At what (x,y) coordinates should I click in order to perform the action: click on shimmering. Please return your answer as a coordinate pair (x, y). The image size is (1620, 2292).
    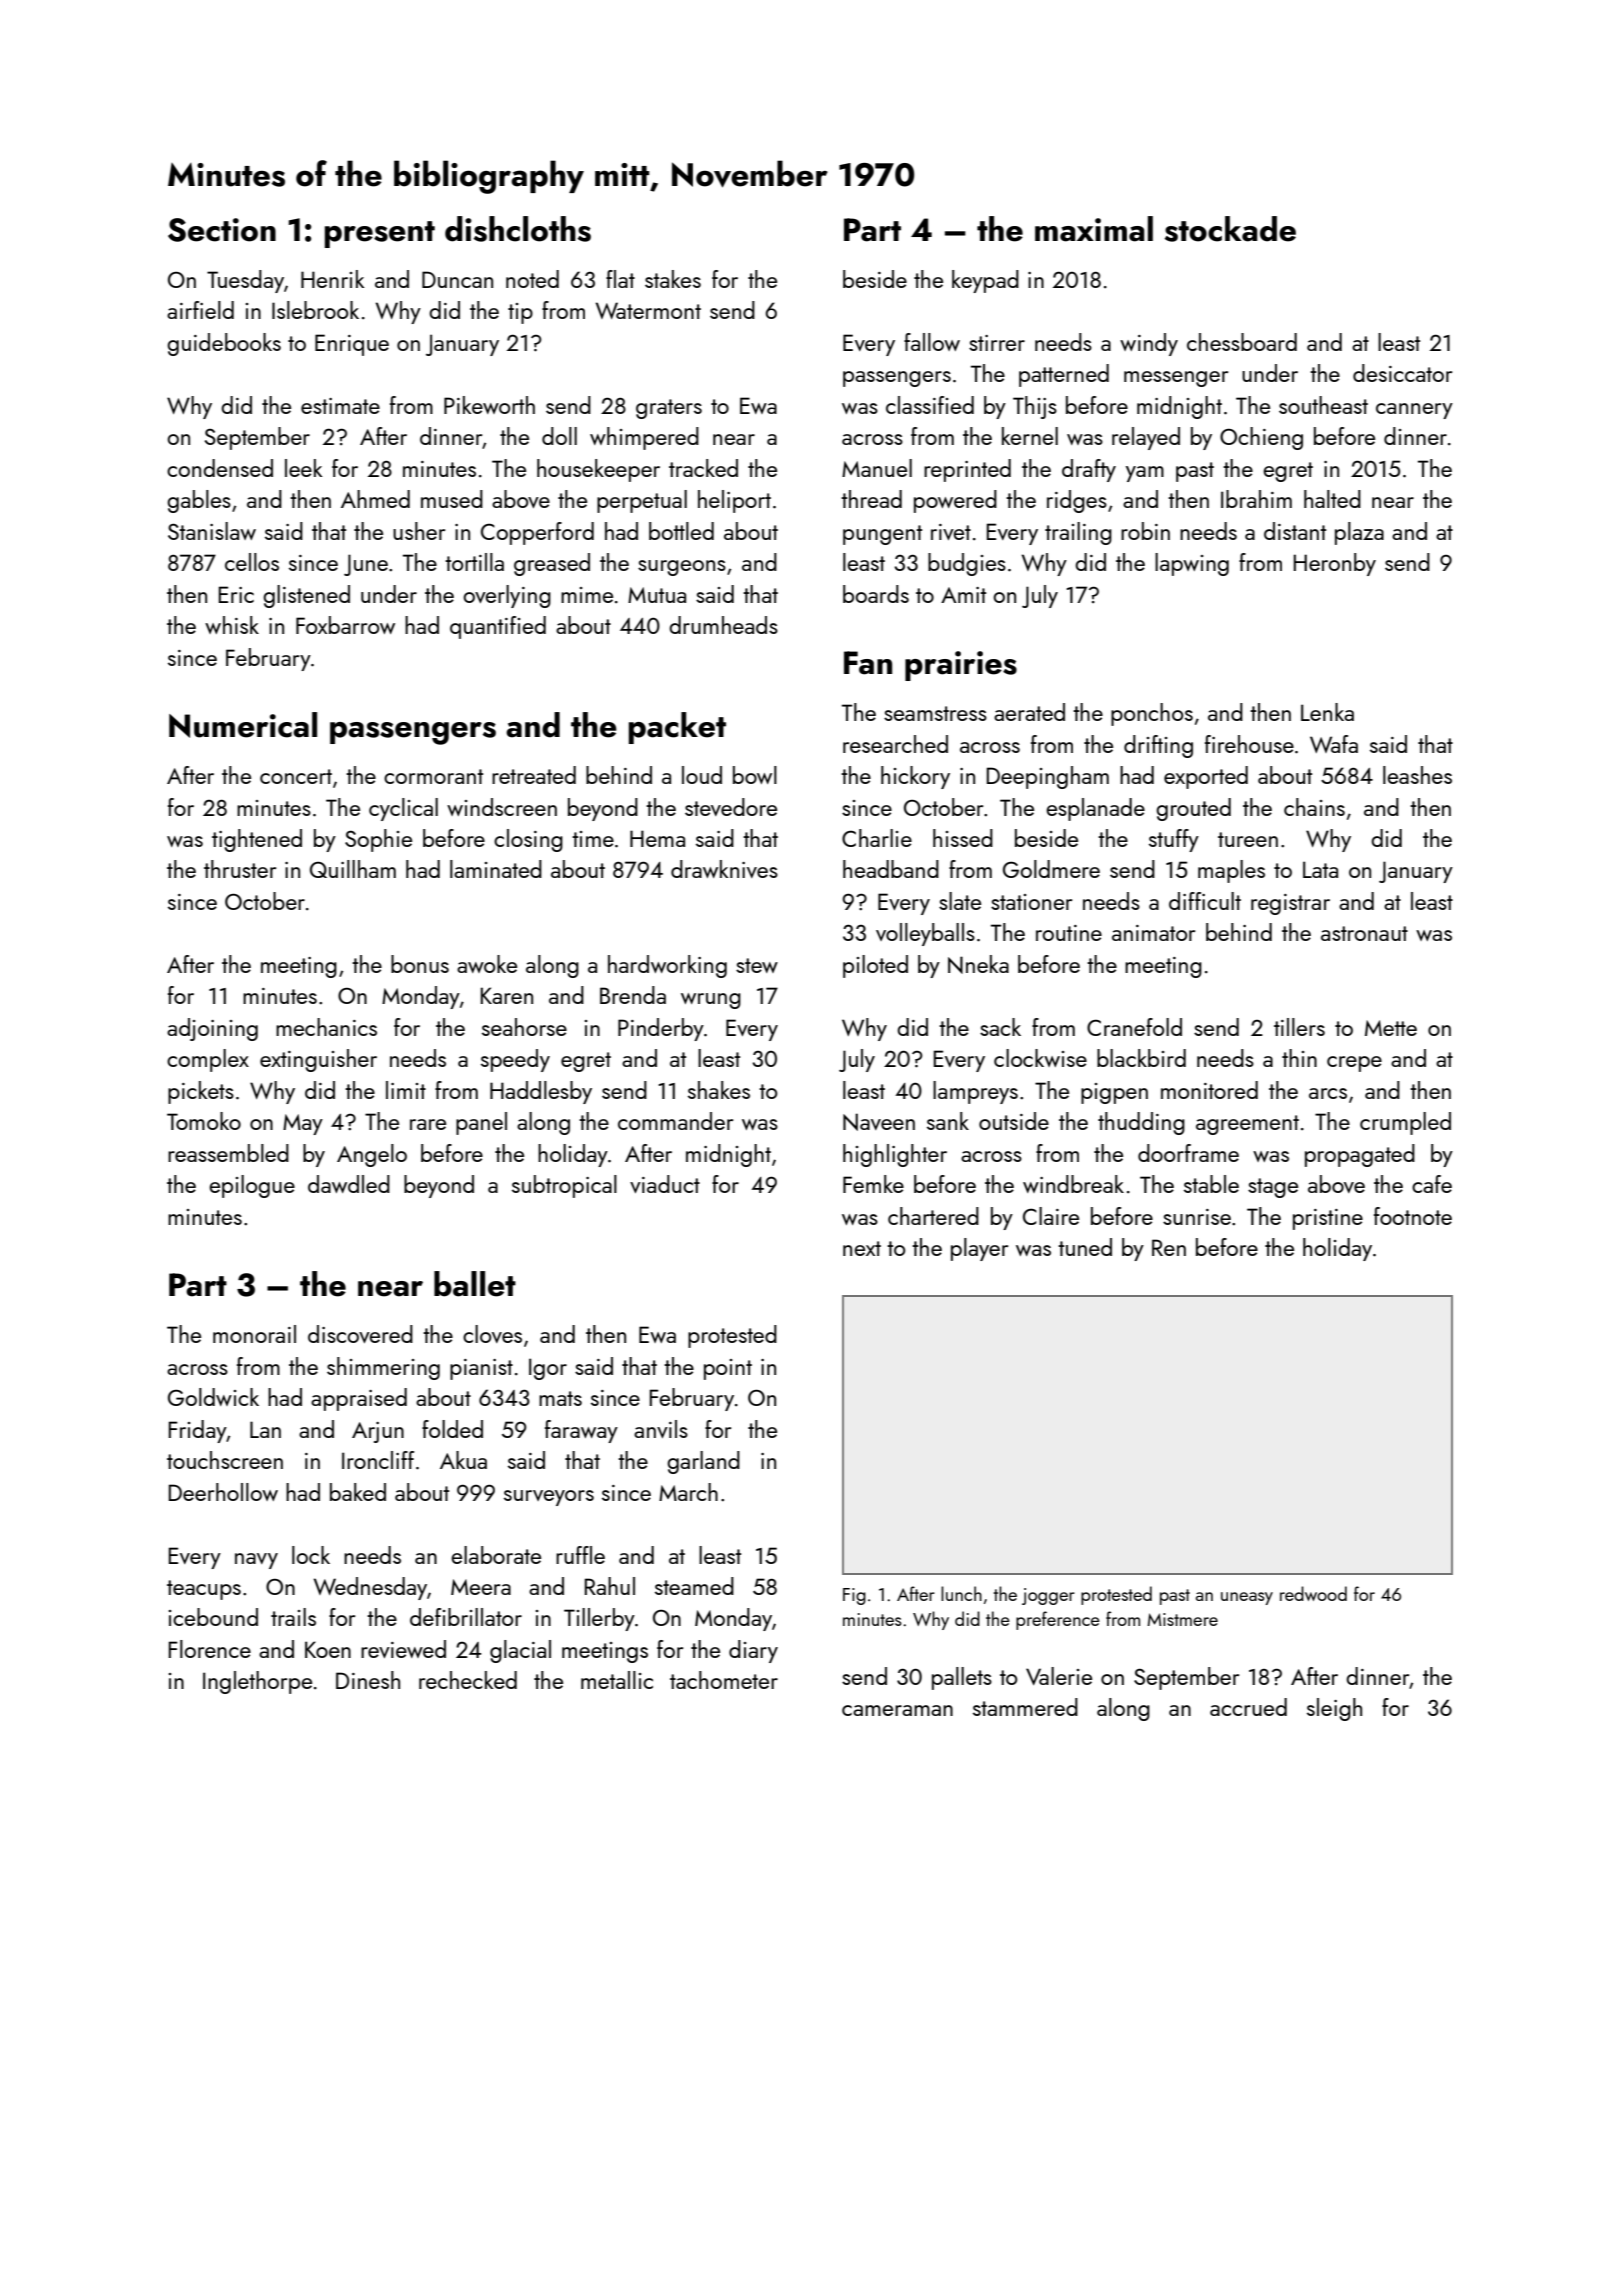
    Looking at the image, I should click on (383, 1368).
